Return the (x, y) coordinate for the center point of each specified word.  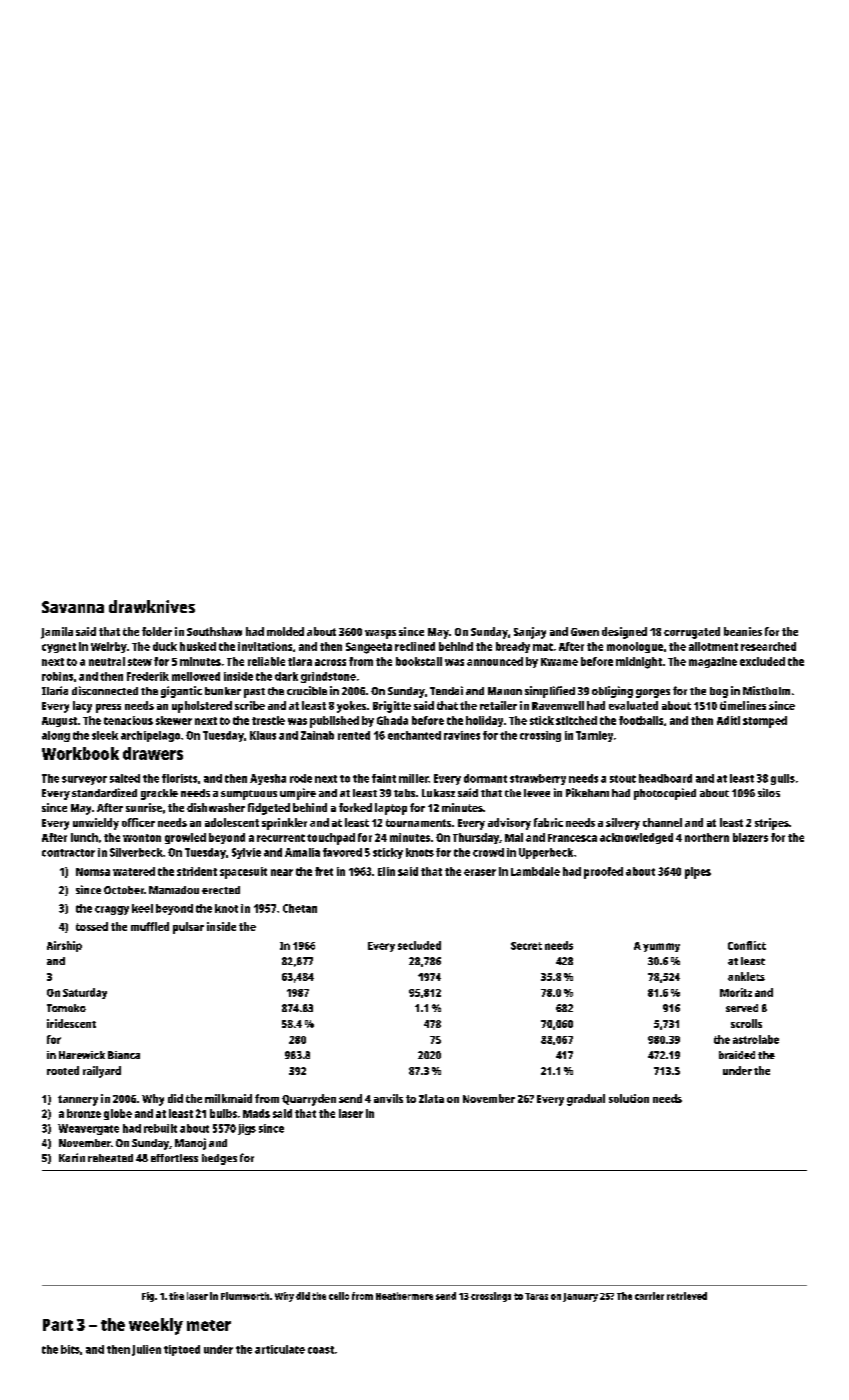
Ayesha (268, 779)
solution (629, 1098)
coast (321, 1350)
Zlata (431, 1098)
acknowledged (636, 838)
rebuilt (160, 1128)
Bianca (124, 1055)
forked (355, 807)
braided (737, 1055)
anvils (388, 1098)
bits (70, 1349)
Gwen (585, 632)
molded (285, 631)
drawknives (152, 606)
